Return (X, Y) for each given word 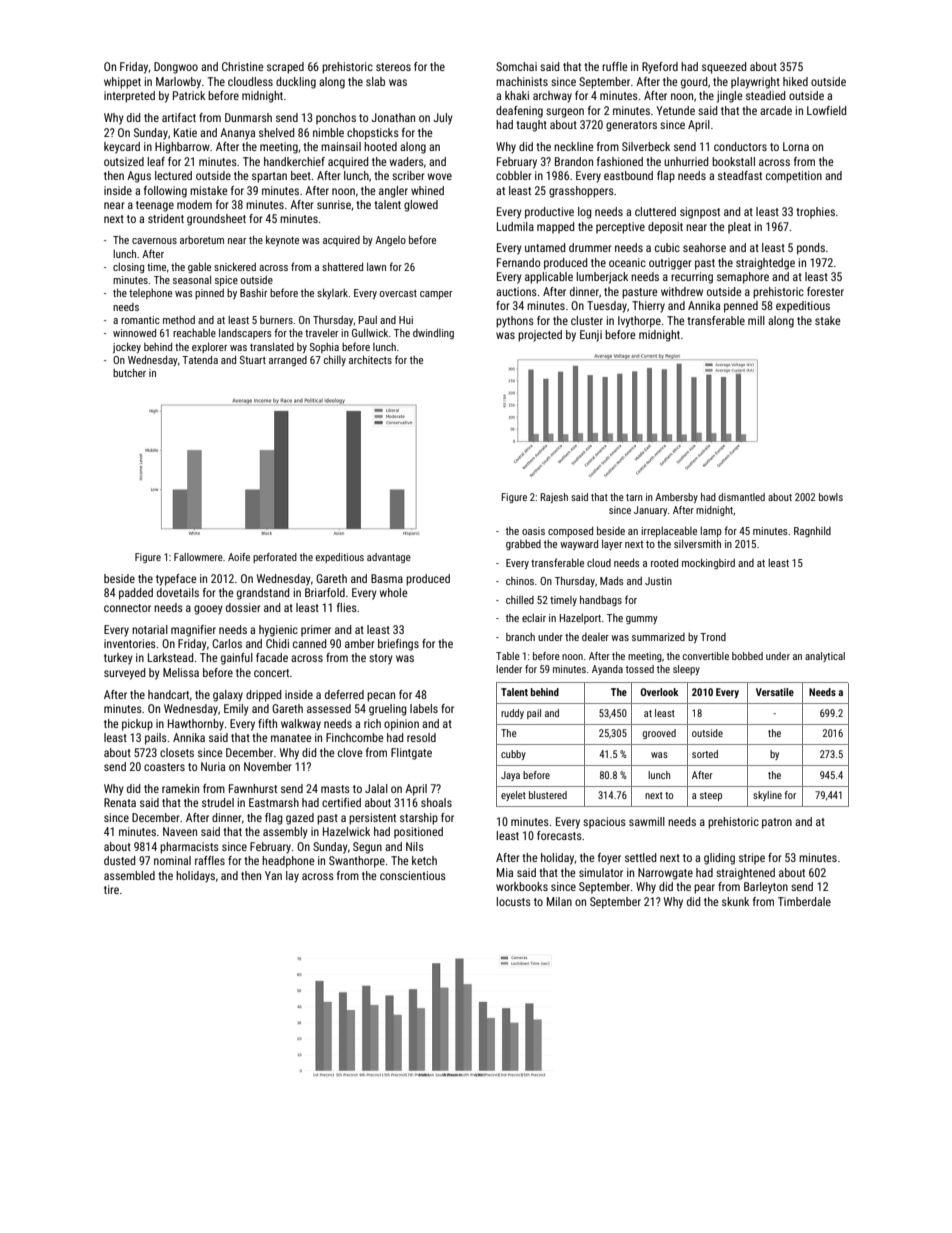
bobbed (747, 656)
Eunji (591, 336)
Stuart (253, 360)
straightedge (765, 264)
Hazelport (580, 619)
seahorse (704, 247)
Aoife (239, 557)
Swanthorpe (357, 862)
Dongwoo (176, 68)
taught (531, 126)
